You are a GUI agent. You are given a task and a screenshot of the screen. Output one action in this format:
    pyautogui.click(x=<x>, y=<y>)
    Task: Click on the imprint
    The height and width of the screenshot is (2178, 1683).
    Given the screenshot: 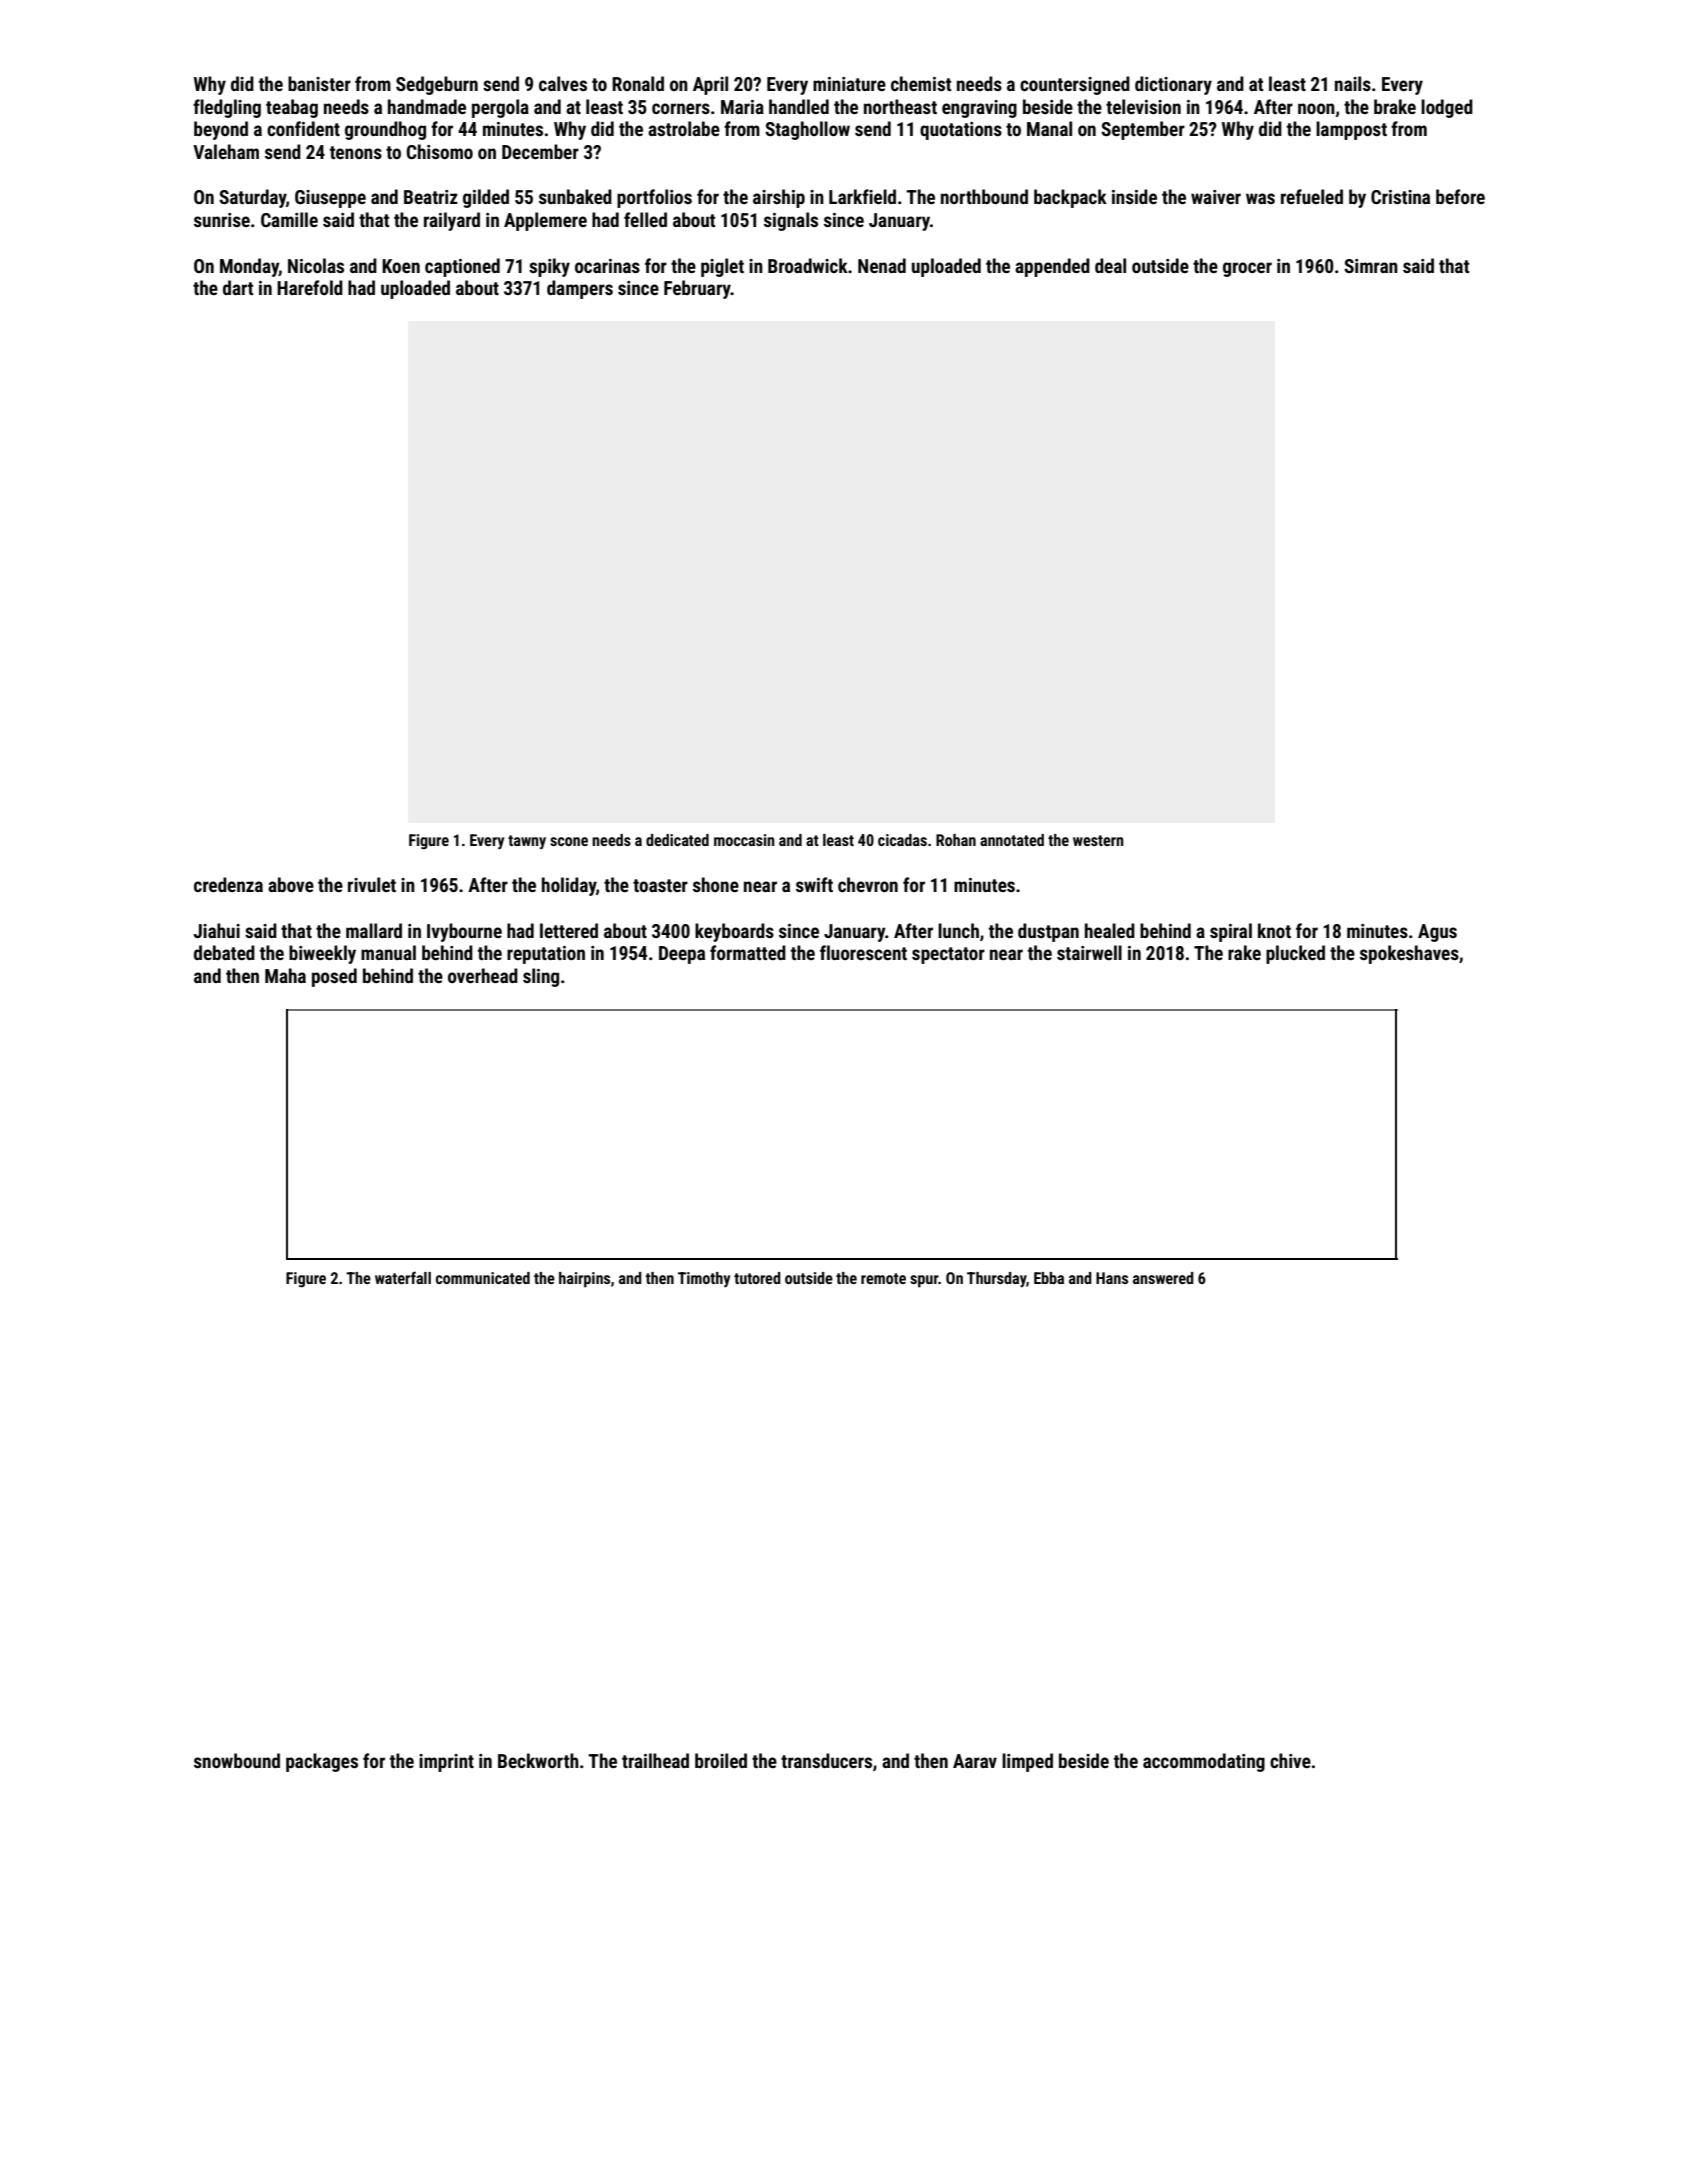 What is the action you would take?
    pyautogui.click(x=446, y=1763)
